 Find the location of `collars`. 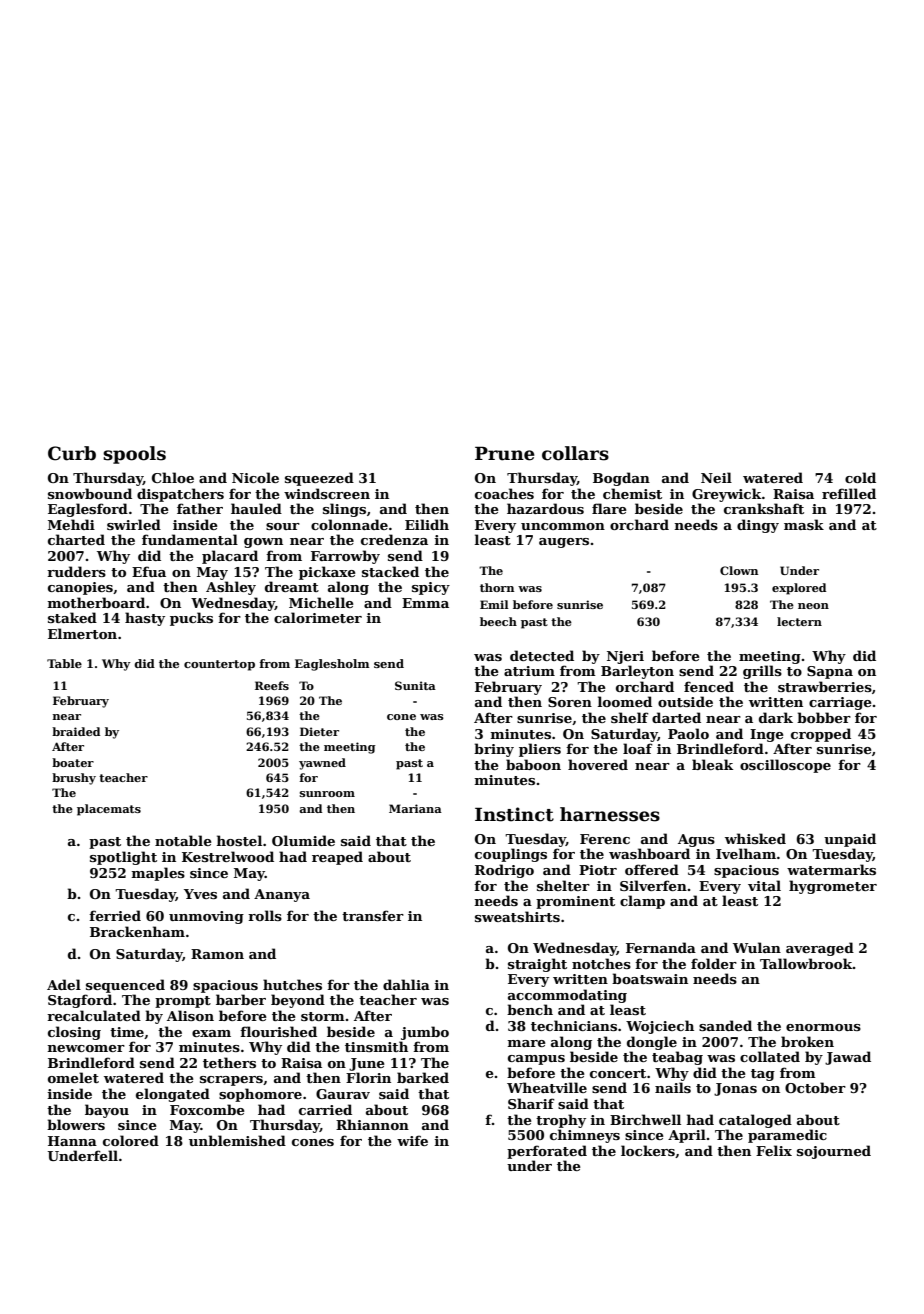

collars is located at coordinates (575, 453).
